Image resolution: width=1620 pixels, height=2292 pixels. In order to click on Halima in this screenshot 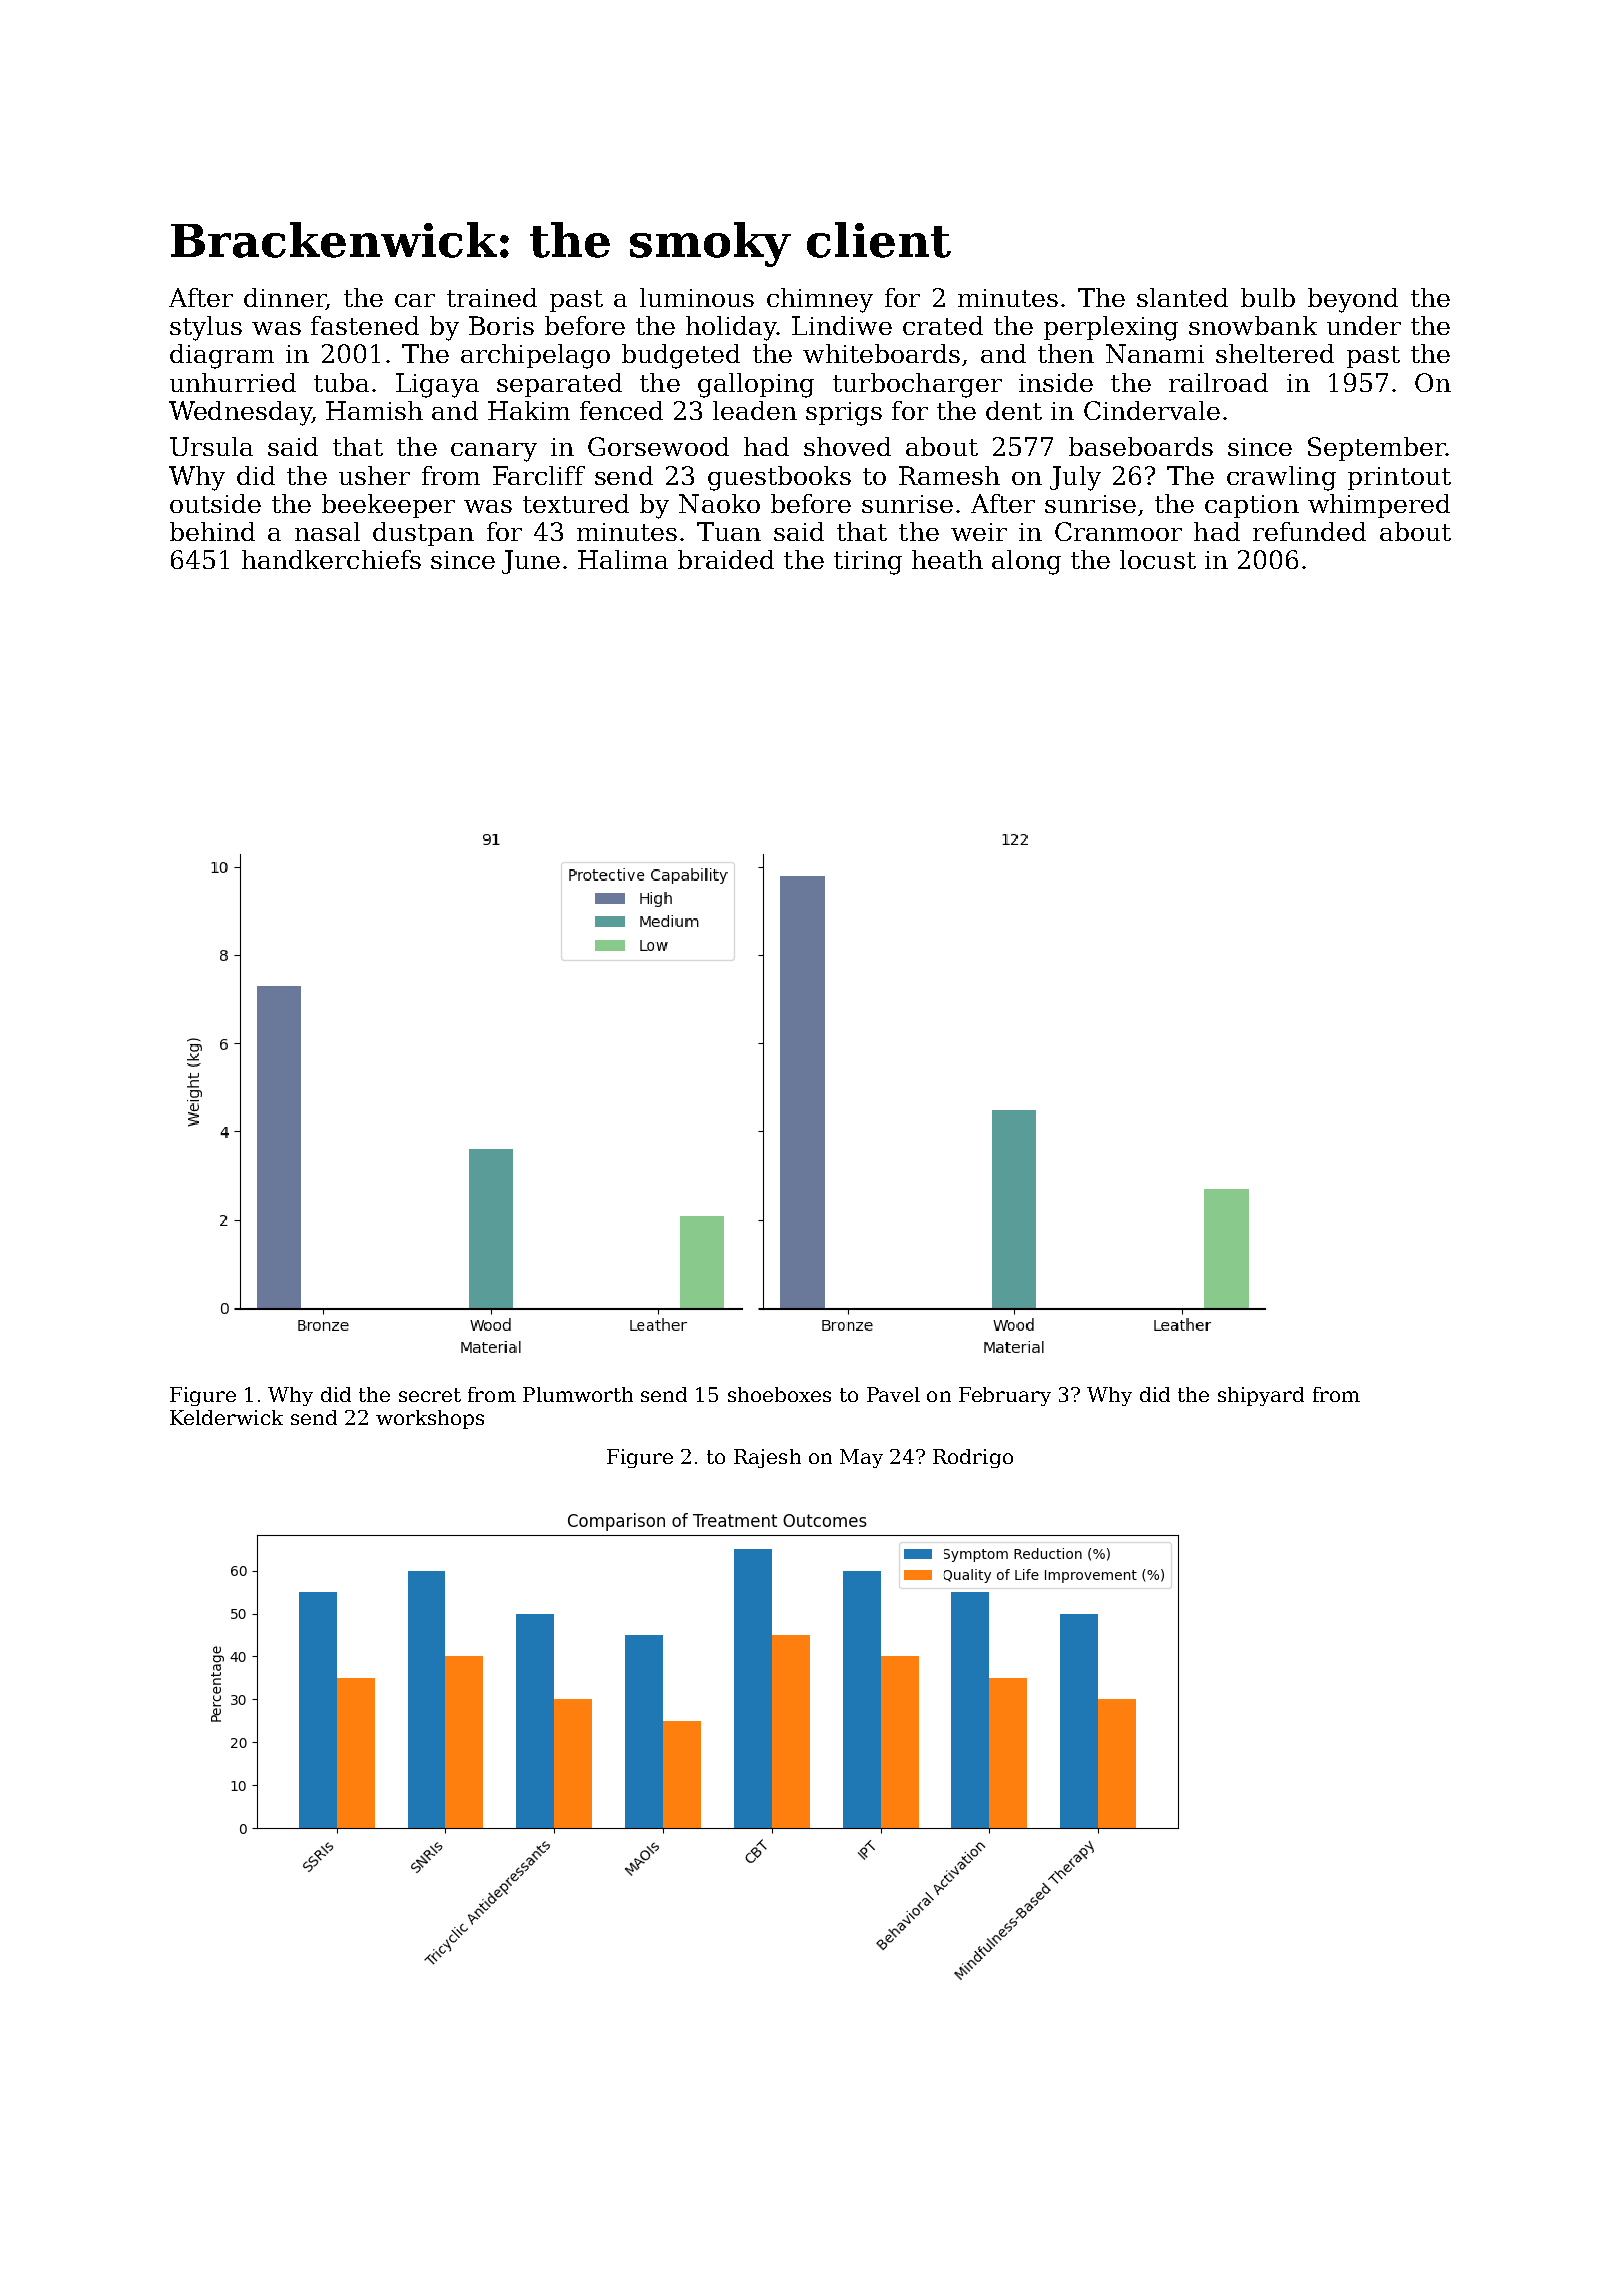, I will do `click(623, 559)`.
